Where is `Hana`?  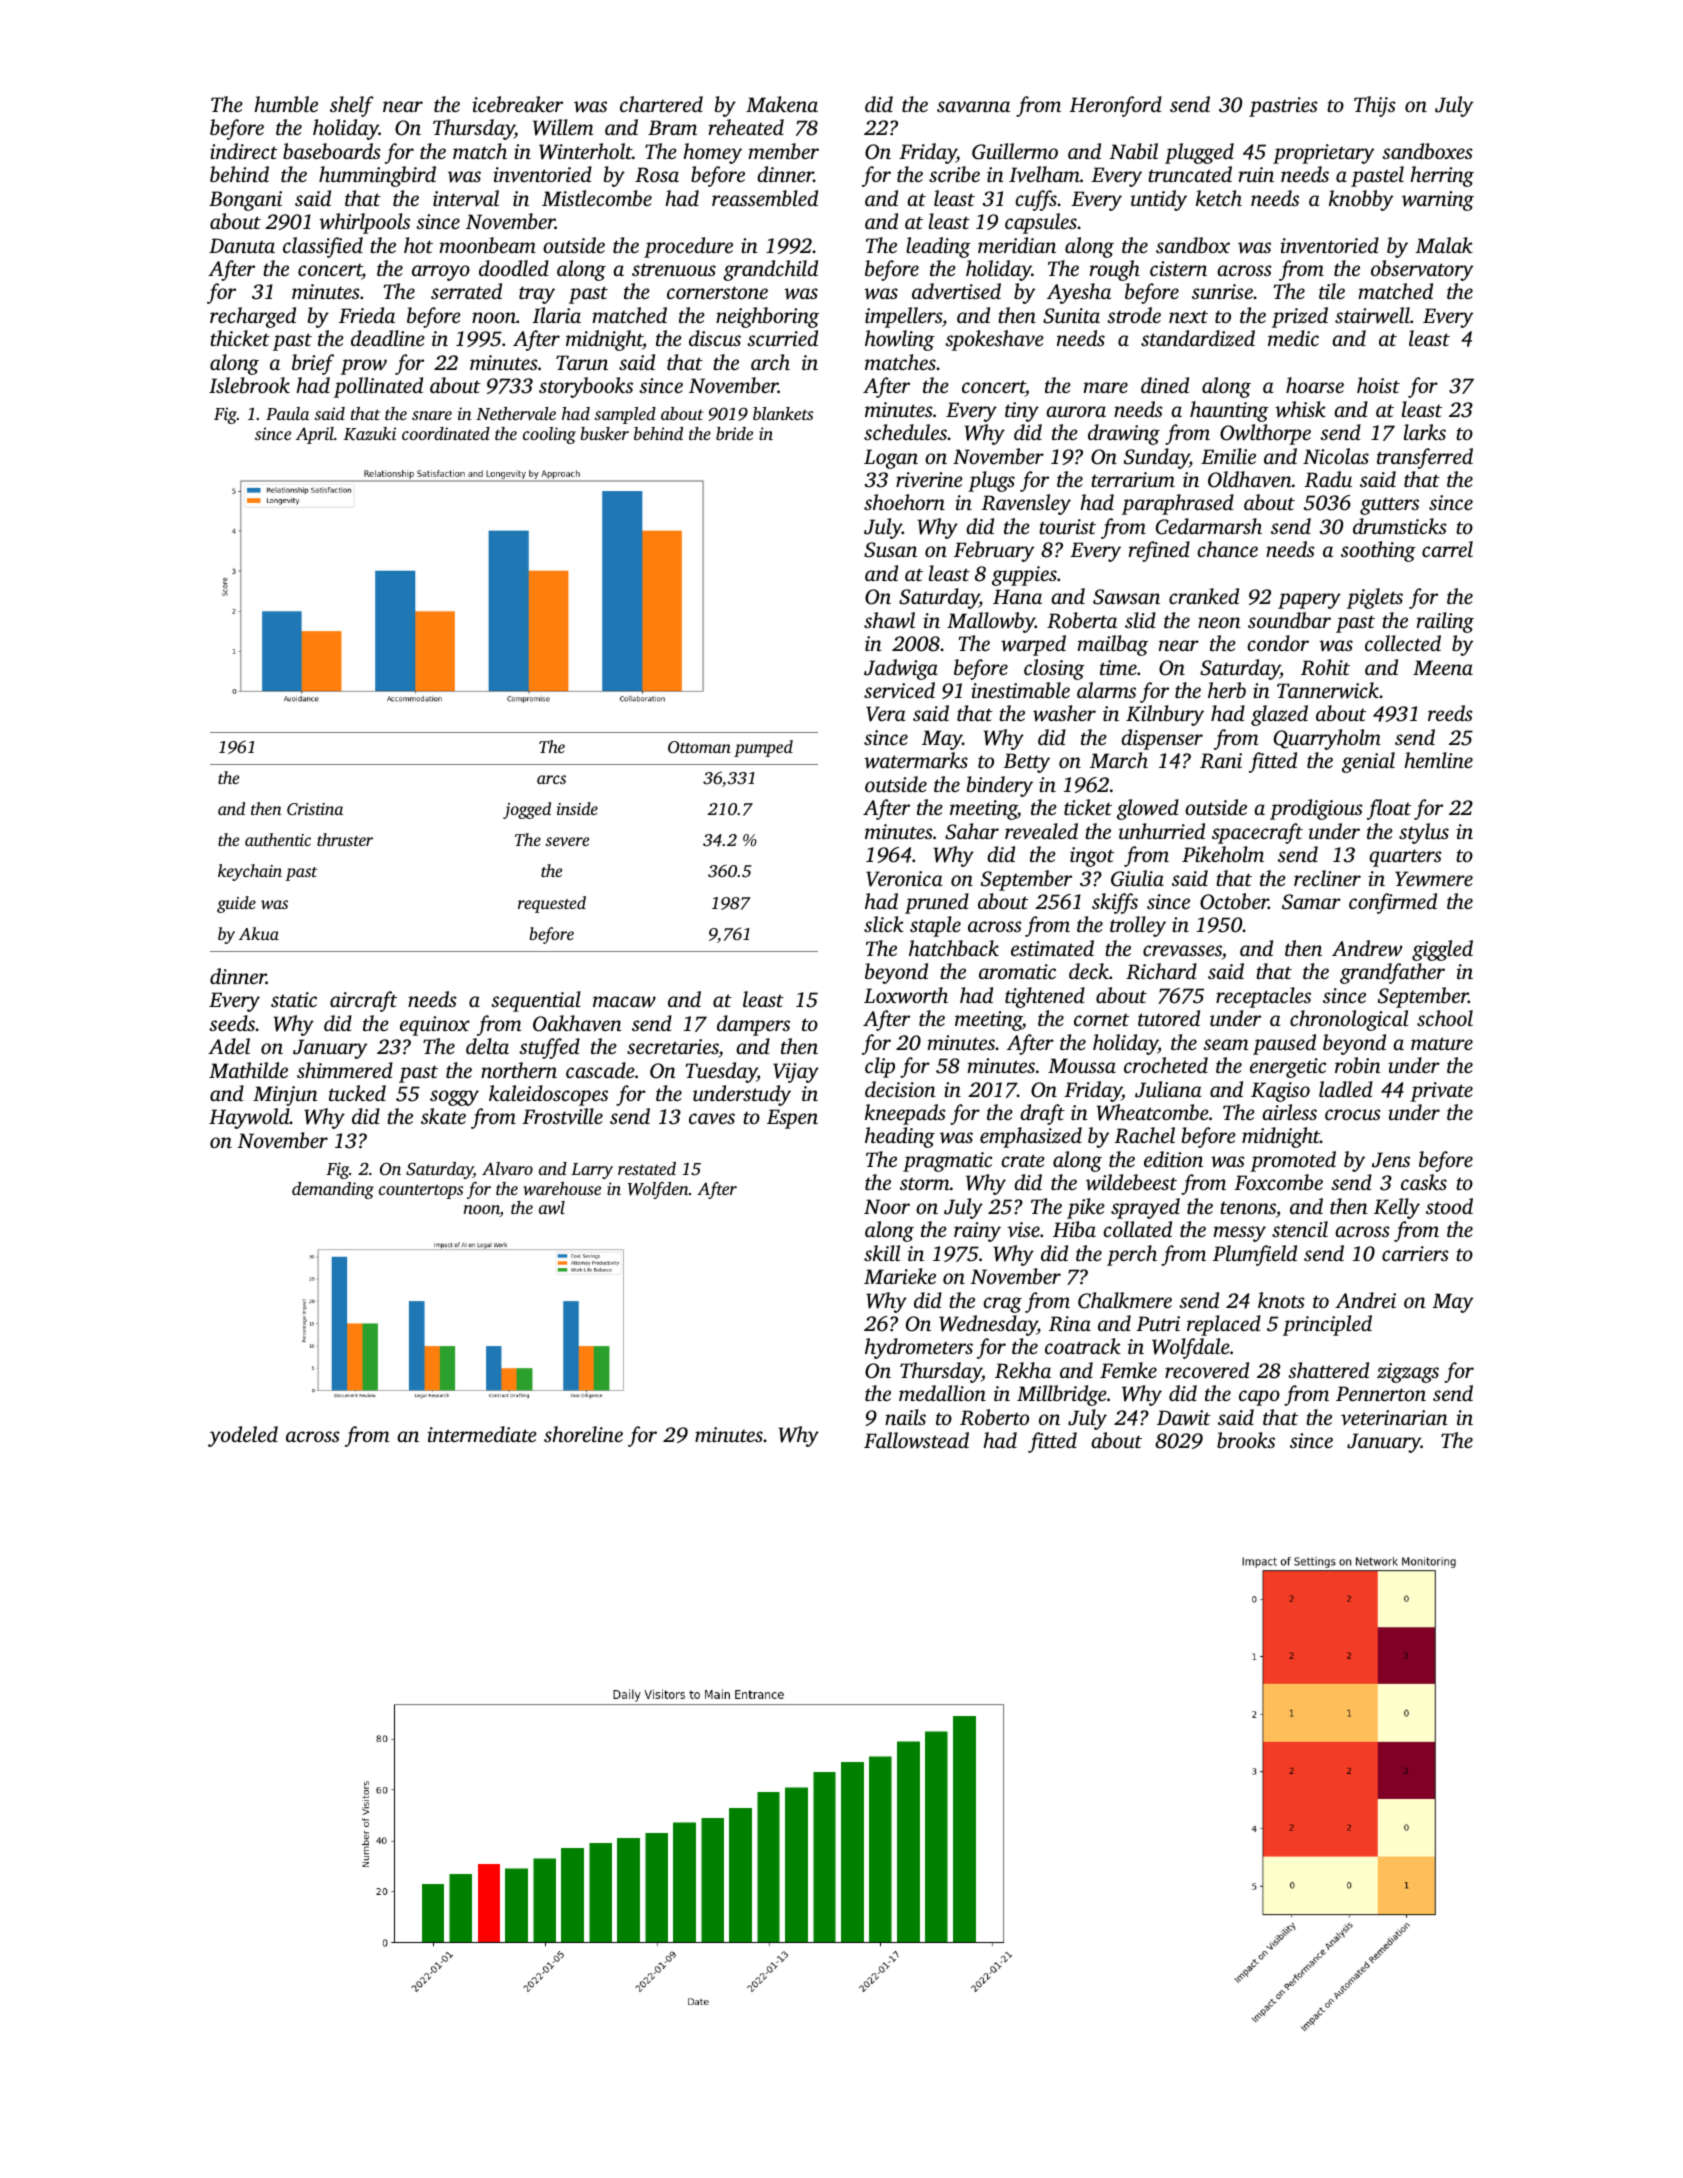
Hana is located at coordinates (1017, 596).
